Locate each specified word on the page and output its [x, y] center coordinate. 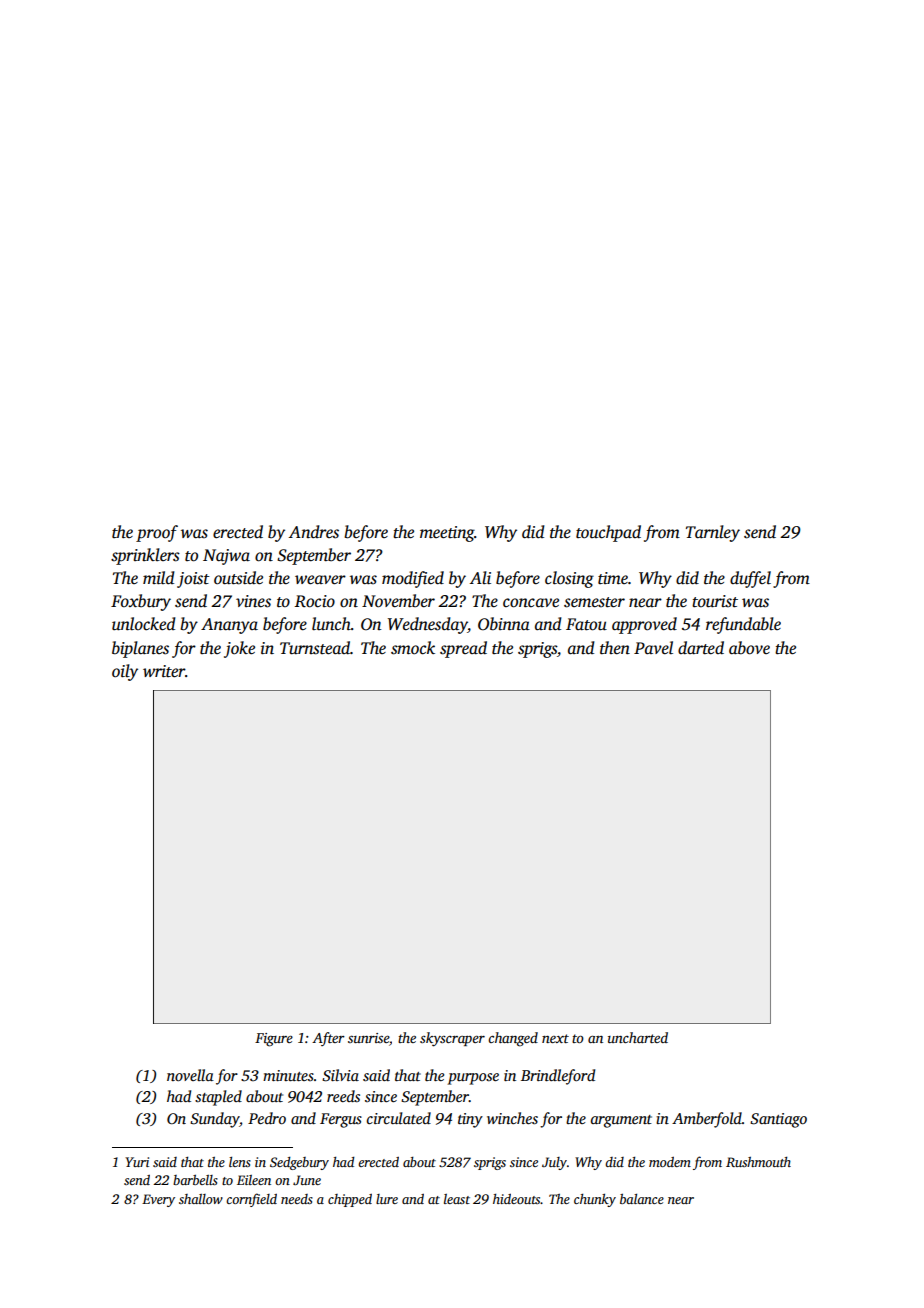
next [555, 1038]
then [615, 648]
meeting [447, 534]
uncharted [638, 1037]
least [457, 1199]
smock [413, 648]
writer [164, 671]
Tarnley [713, 533]
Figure [274, 1040]
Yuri [137, 1162]
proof [157, 533]
